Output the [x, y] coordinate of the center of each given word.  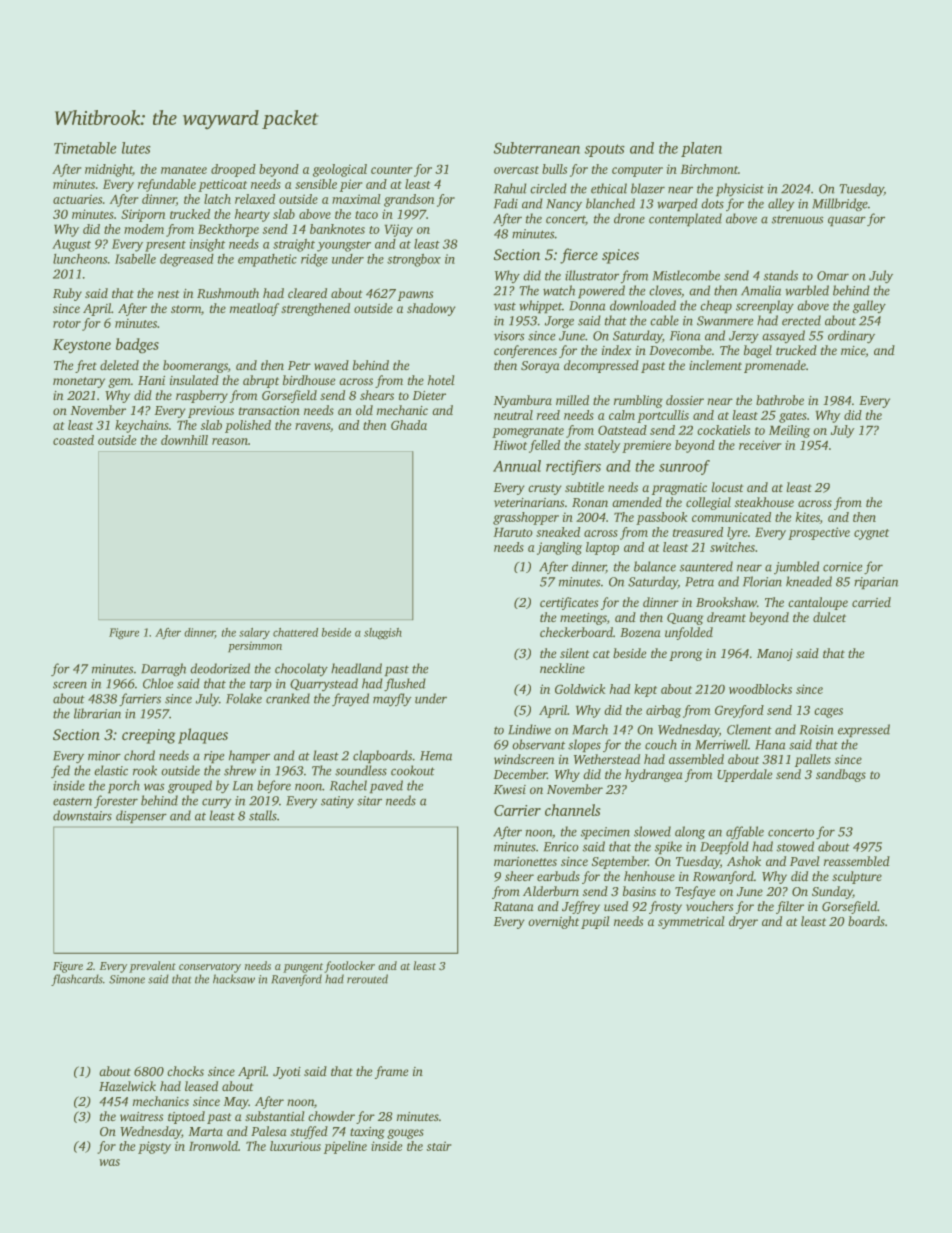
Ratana [513, 906]
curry [217, 803]
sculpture [857, 877]
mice [853, 351]
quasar [847, 221]
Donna [587, 306]
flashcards [77, 980]
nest [169, 294]
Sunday [832, 892]
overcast [516, 170]
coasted [73, 440]
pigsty [154, 1147]
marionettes [525, 862]
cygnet [871, 534]
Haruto [513, 532]
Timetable [85, 148]
